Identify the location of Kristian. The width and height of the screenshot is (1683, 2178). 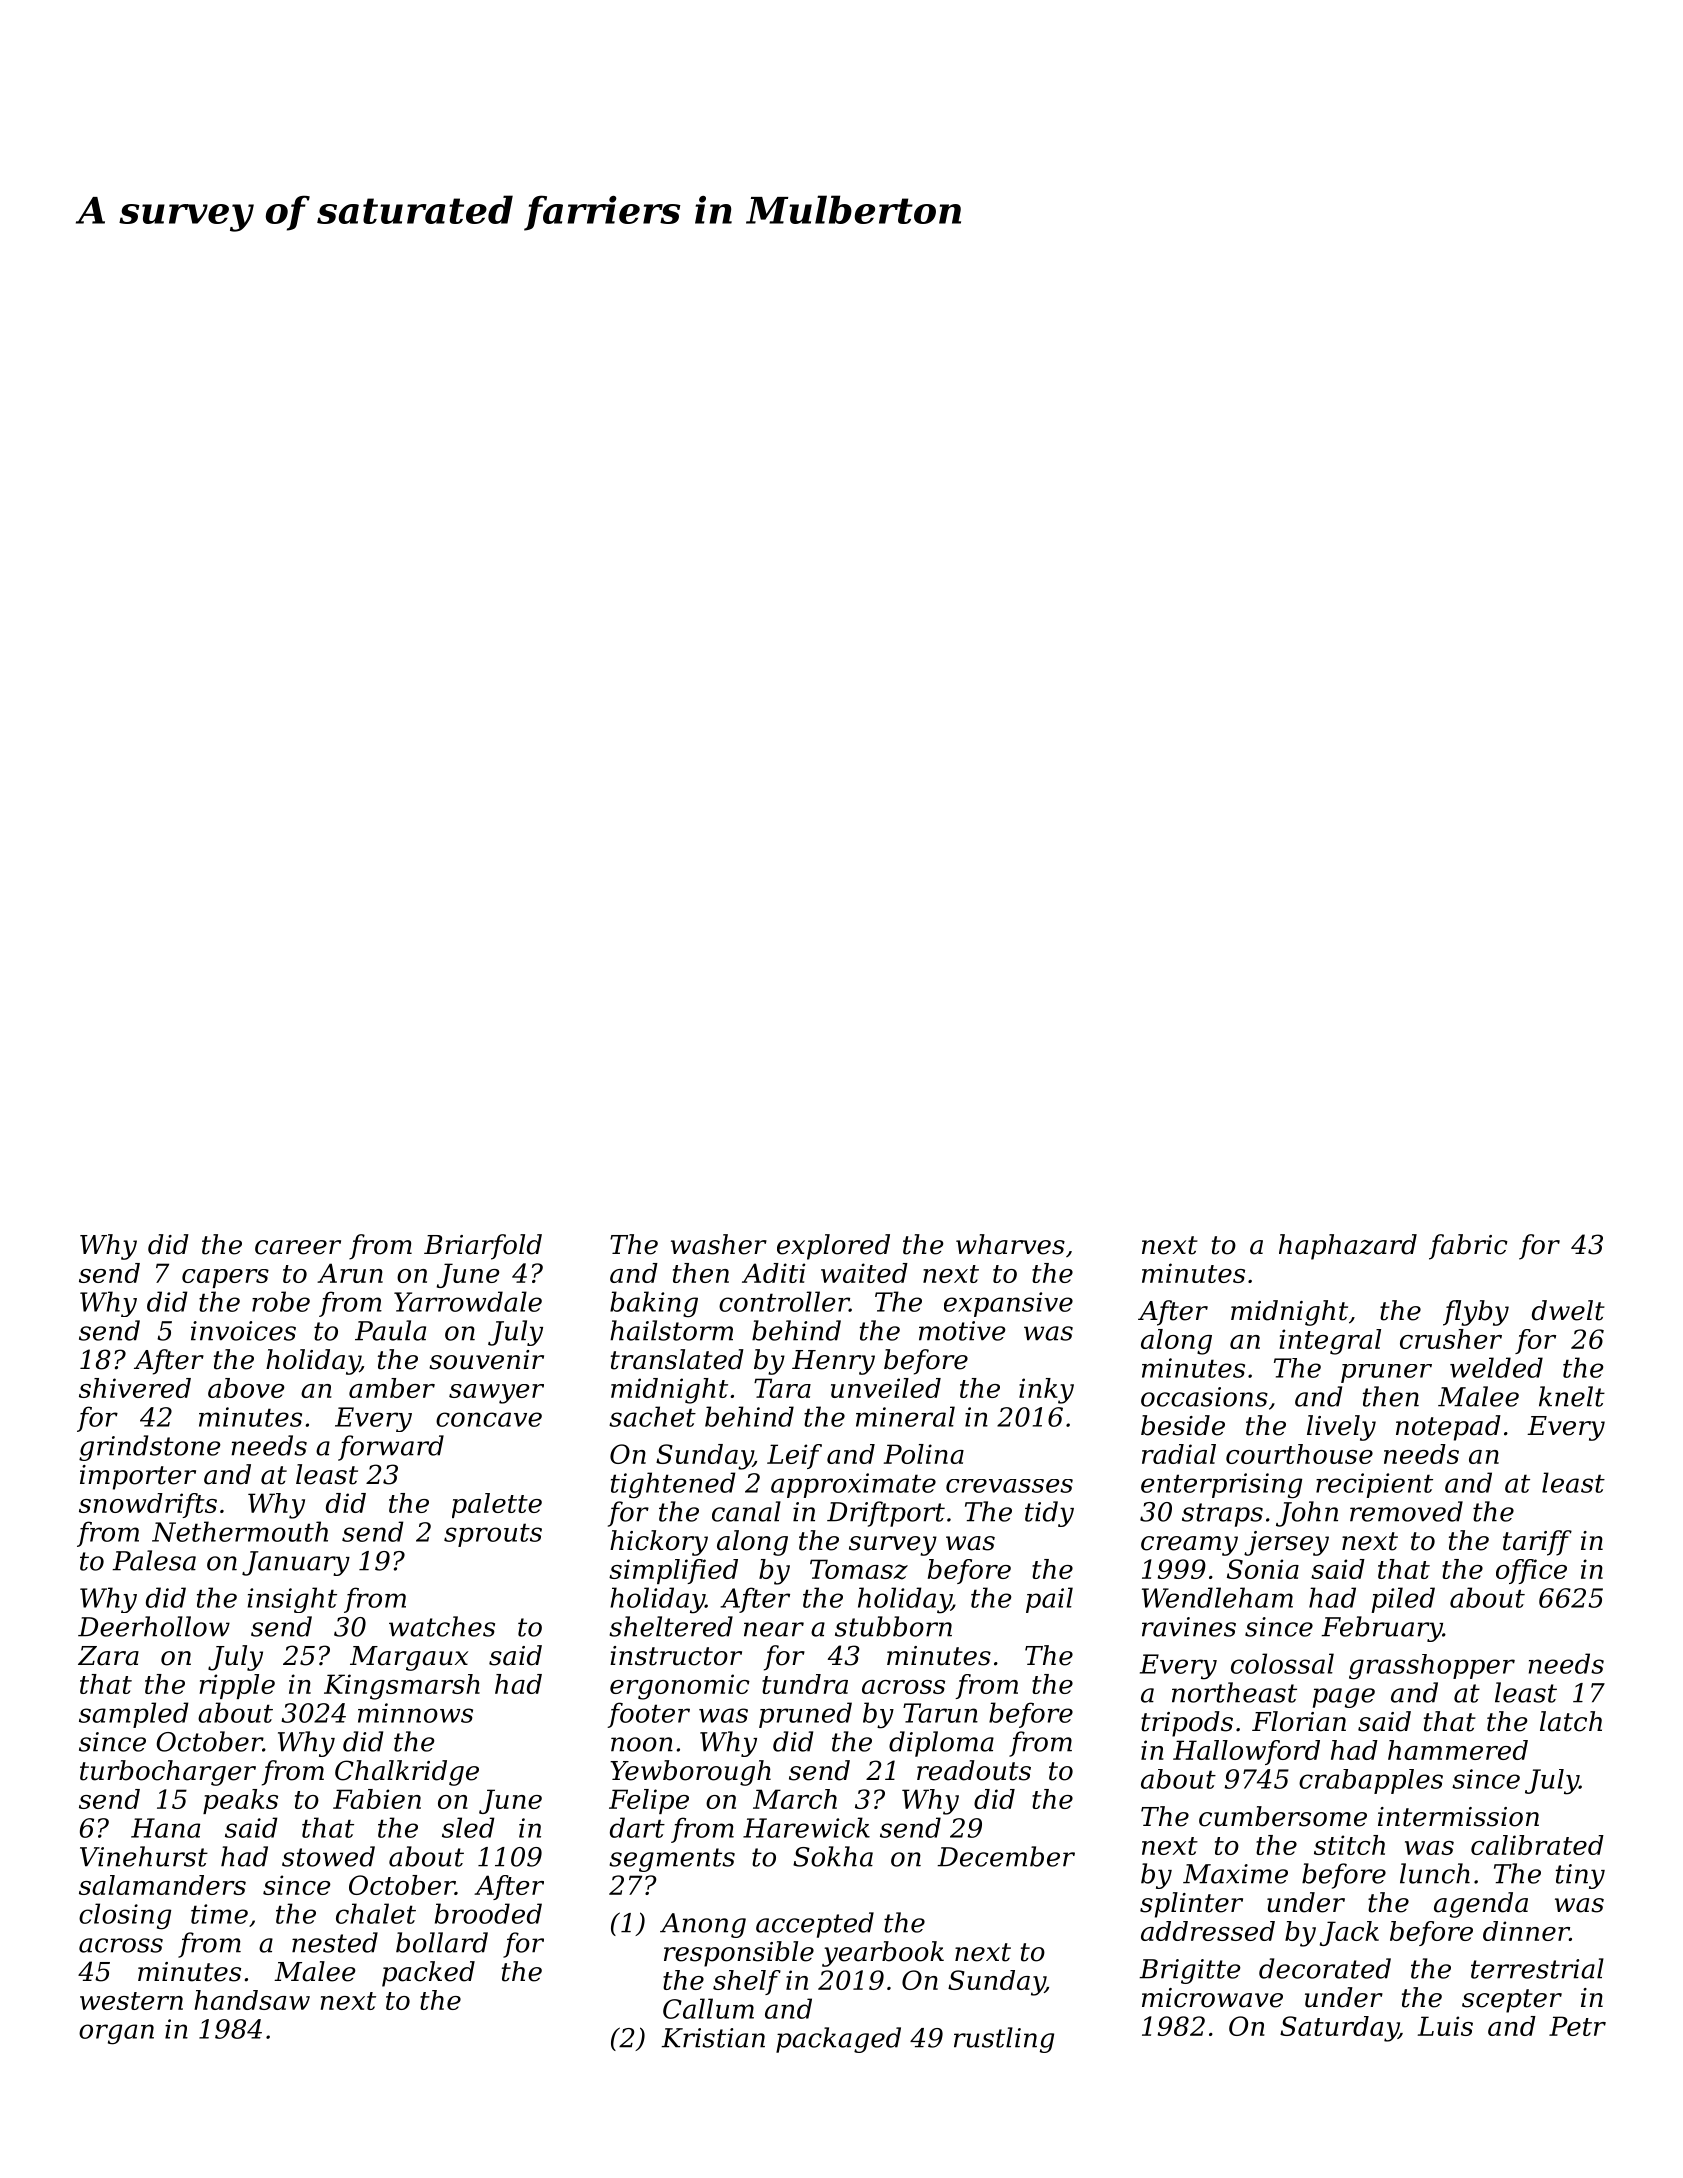
(713, 2038).
